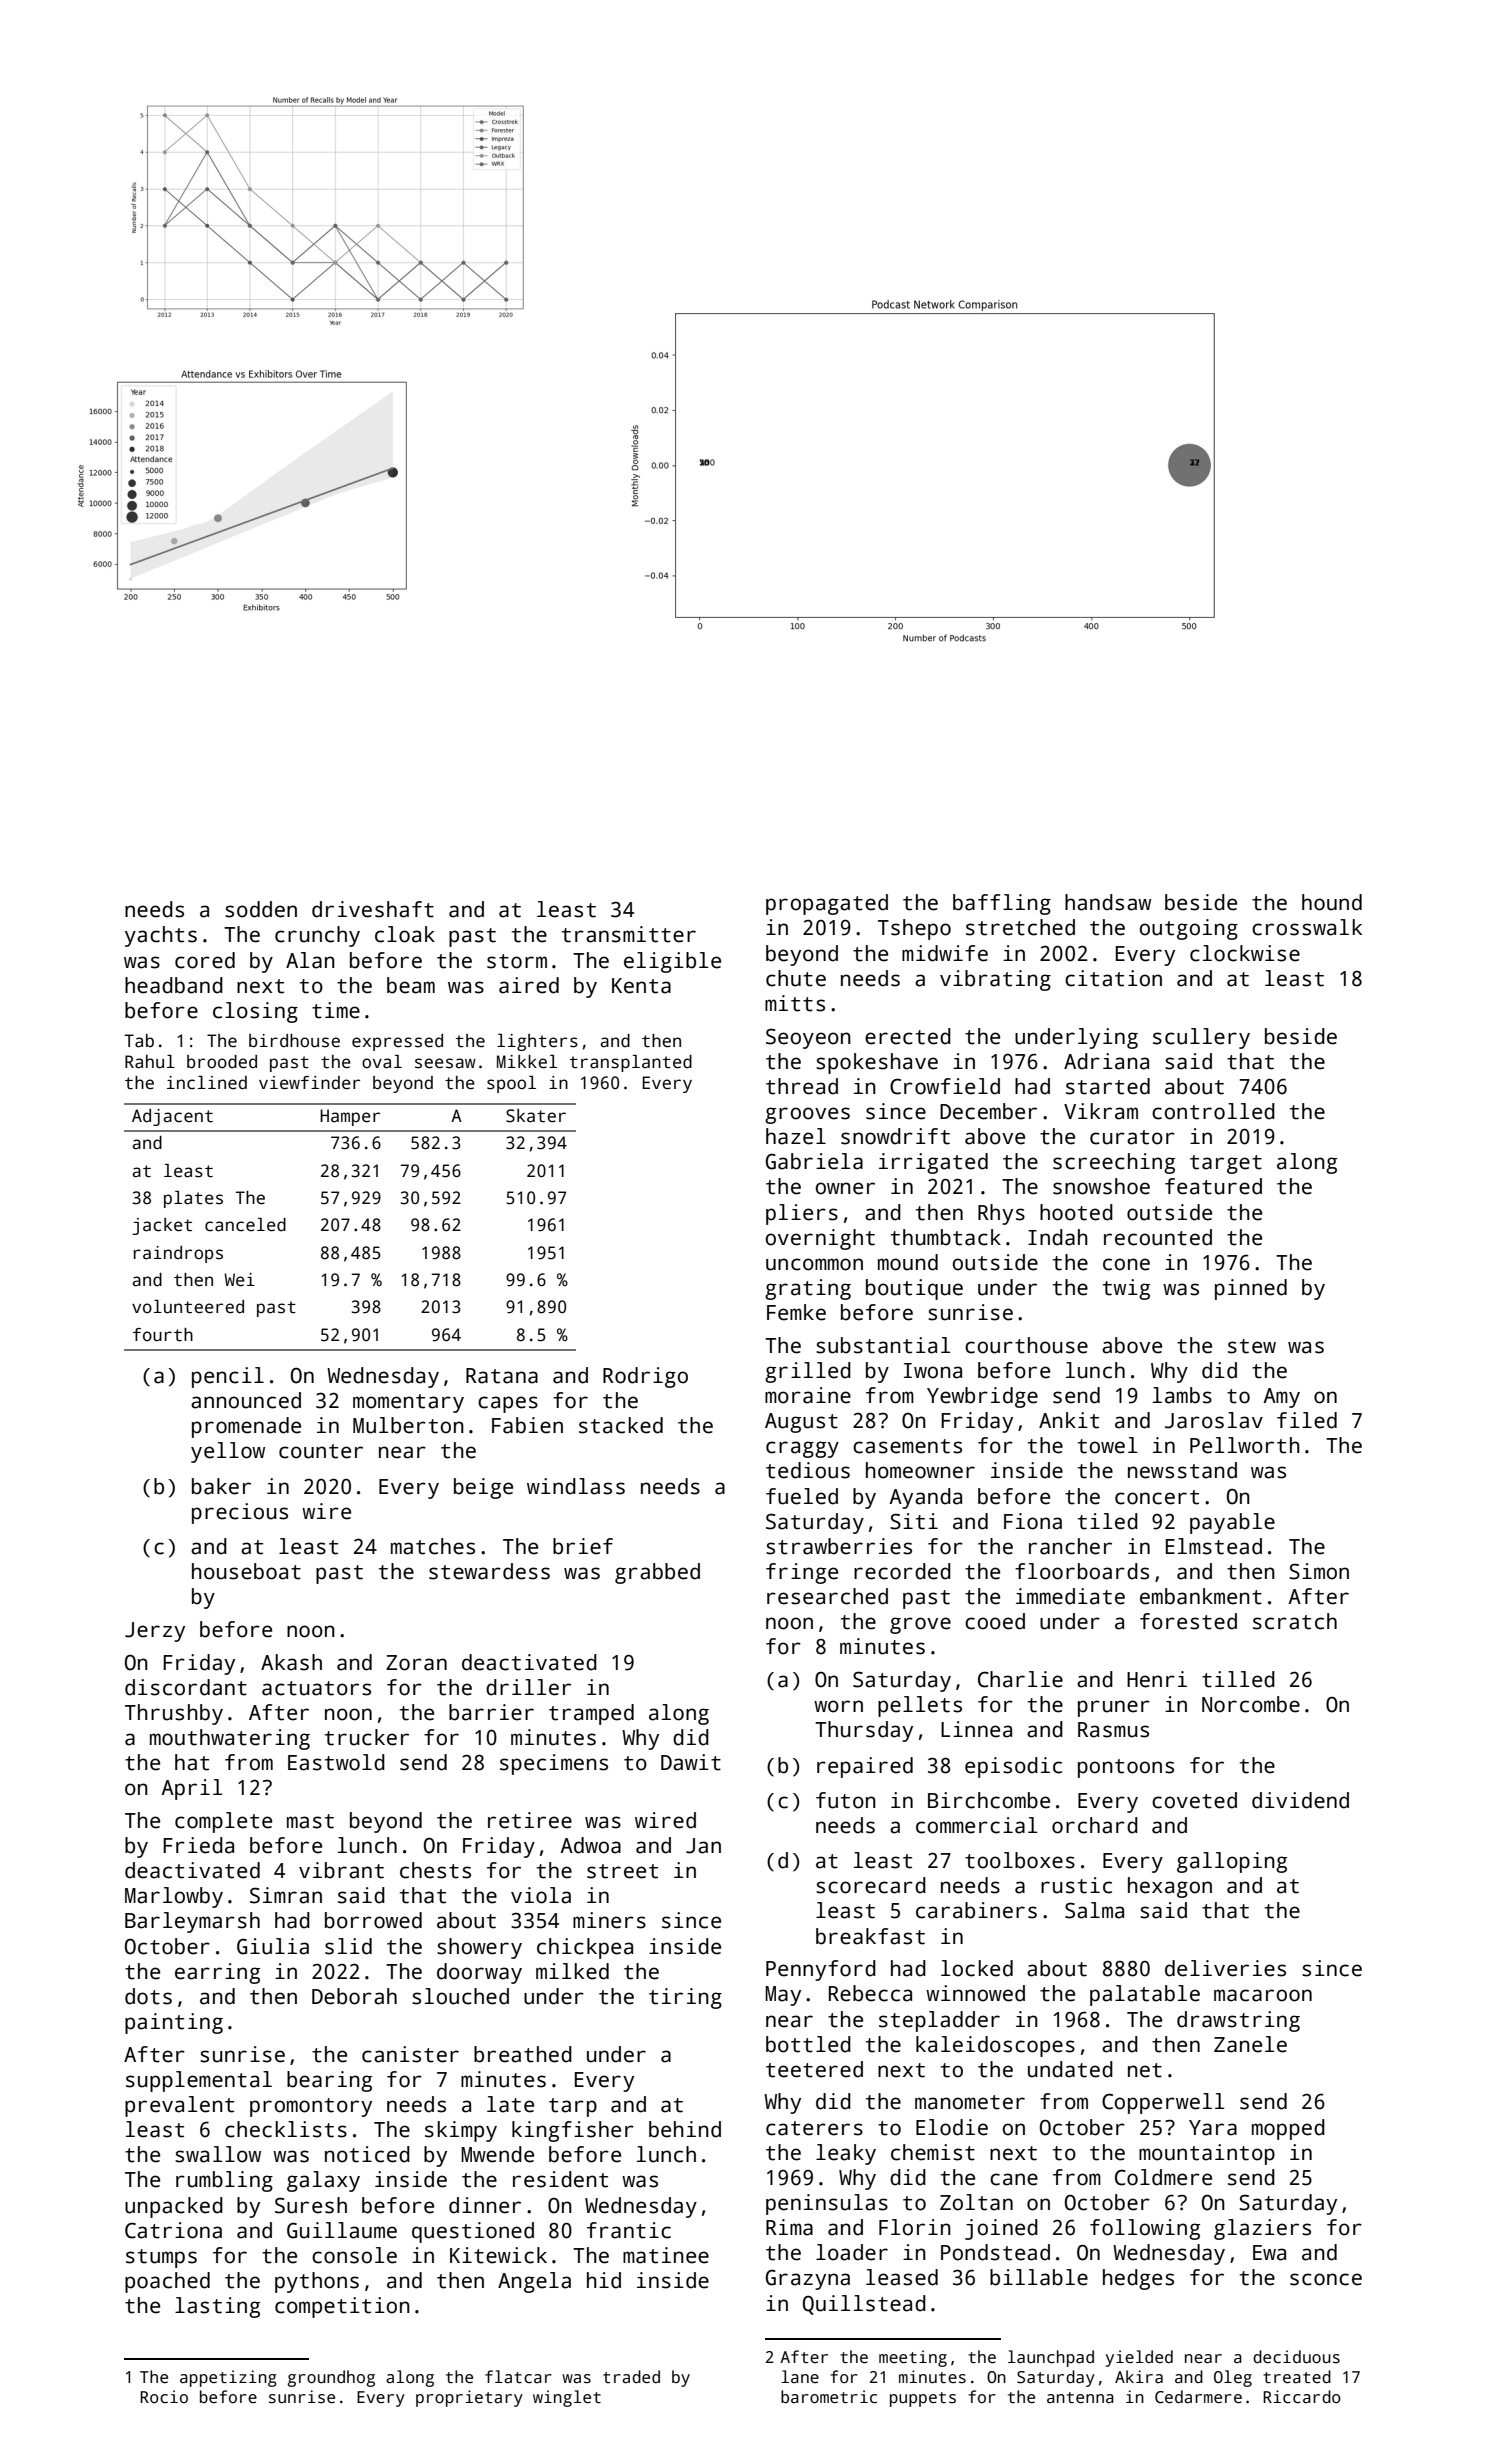  Describe the element at coordinates (218, 2154) in the screenshot. I see `swallow` at that location.
